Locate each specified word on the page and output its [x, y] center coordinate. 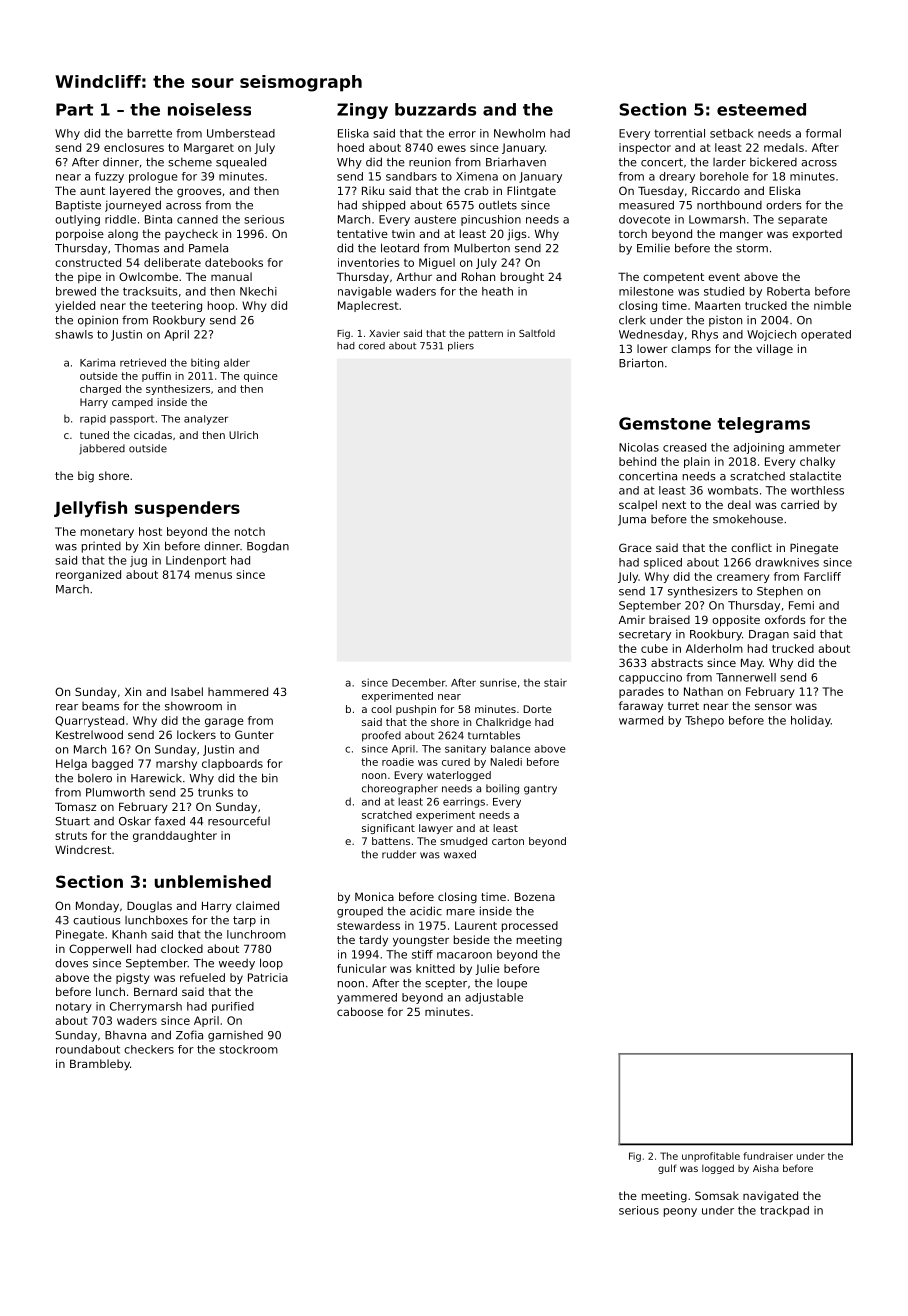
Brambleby [100, 1065]
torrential [679, 133]
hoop [221, 306]
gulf [667, 1169]
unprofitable [711, 1157]
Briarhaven [516, 162]
